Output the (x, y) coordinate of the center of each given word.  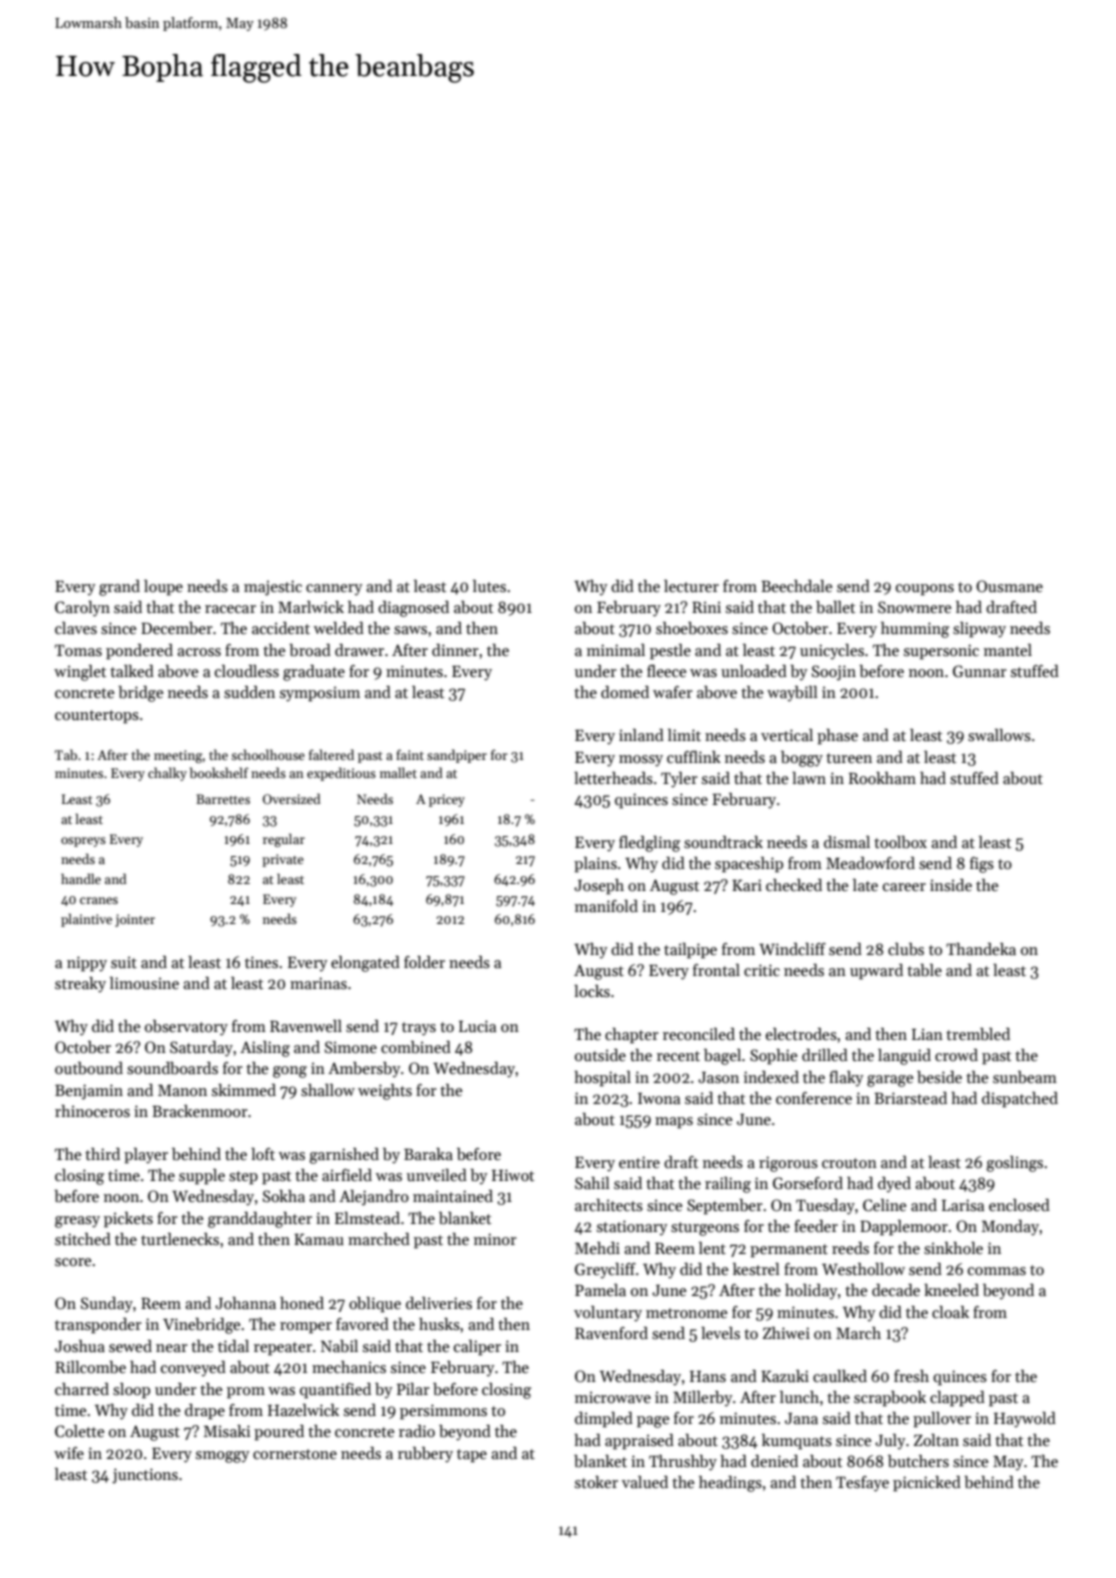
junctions (145, 1476)
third (102, 1154)
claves (76, 628)
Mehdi (597, 1248)
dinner (455, 650)
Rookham (882, 778)
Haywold (1025, 1420)
